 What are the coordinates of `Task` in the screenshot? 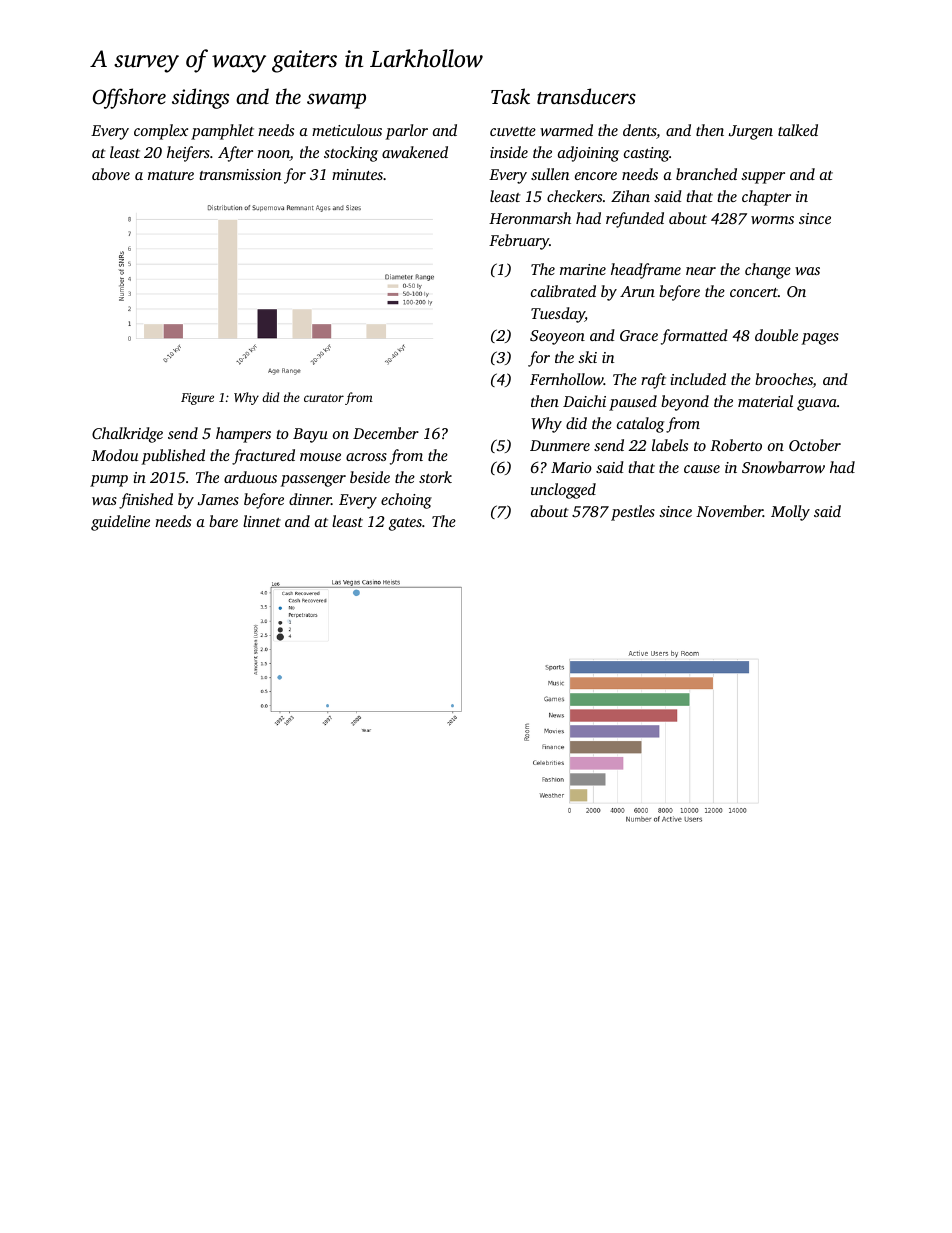 It's located at (510, 96).
